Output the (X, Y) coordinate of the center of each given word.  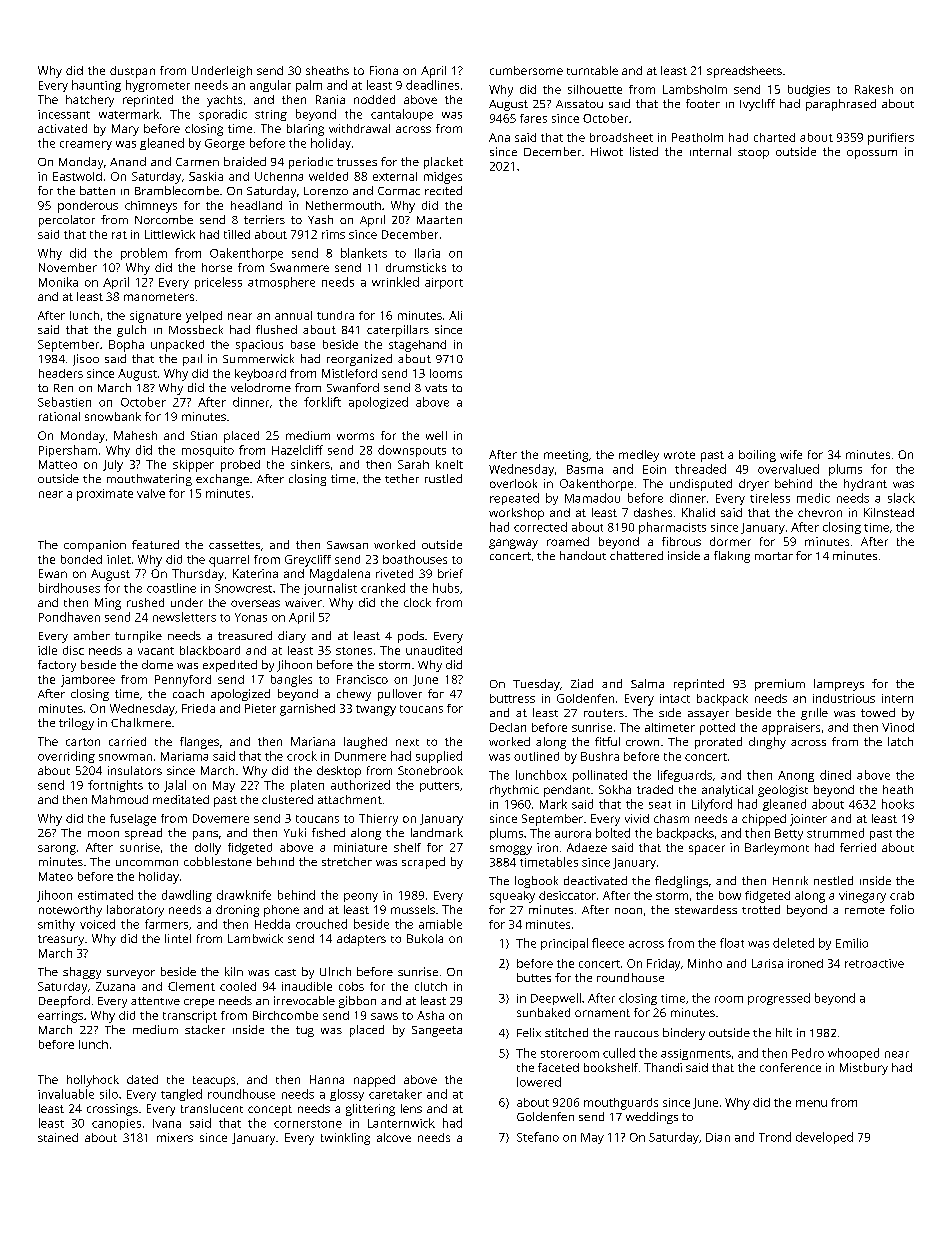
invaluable (66, 1094)
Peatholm (697, 137)
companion (95, 546)
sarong (57, 850)
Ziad (582, 683)
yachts (224, 101)
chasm (671, 818)
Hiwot (607, 151)
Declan (508, 727)
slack (901, 498)
